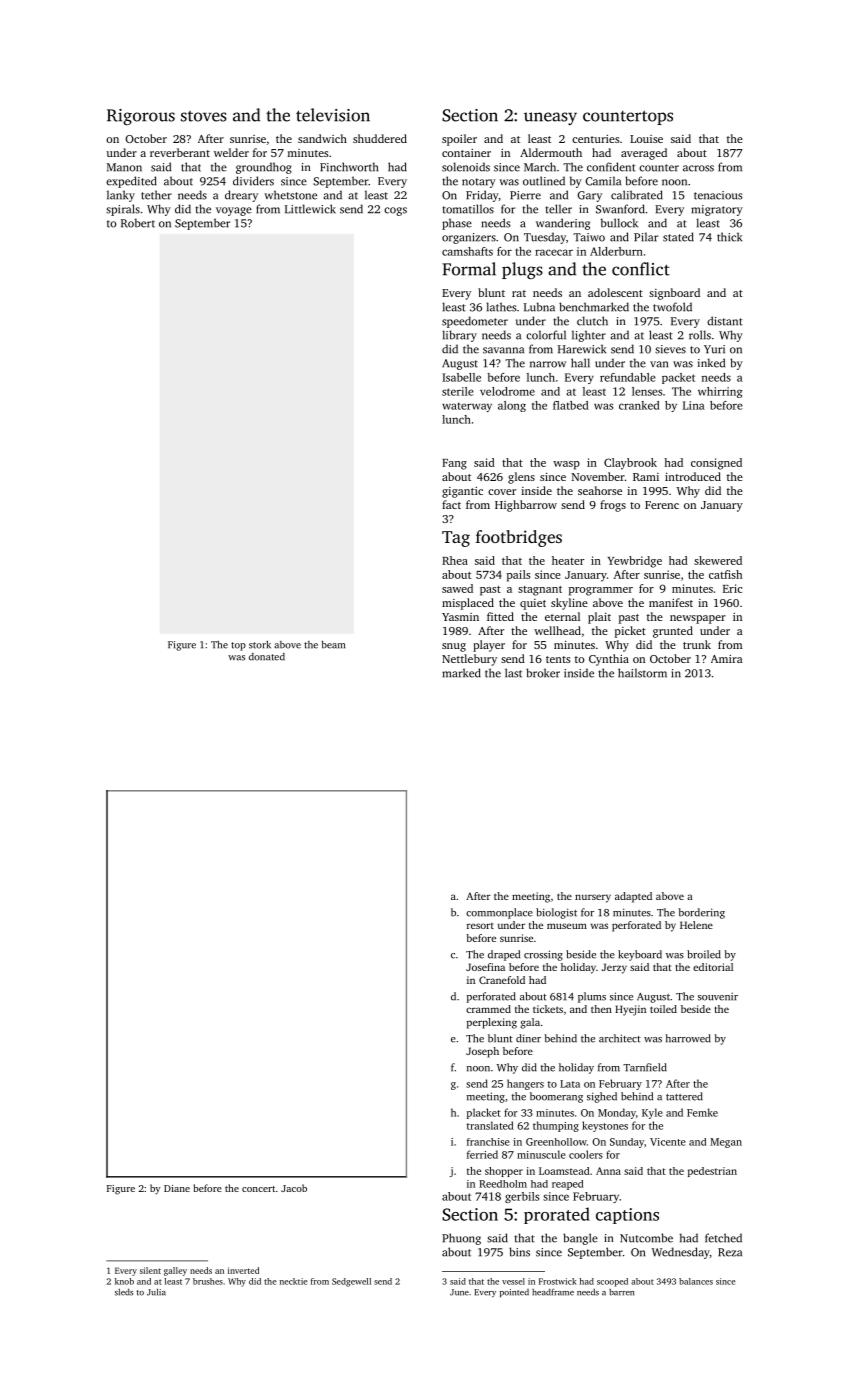 The height and width of the page is (1400, 849). I want to click on beam, so click(333, 645).
